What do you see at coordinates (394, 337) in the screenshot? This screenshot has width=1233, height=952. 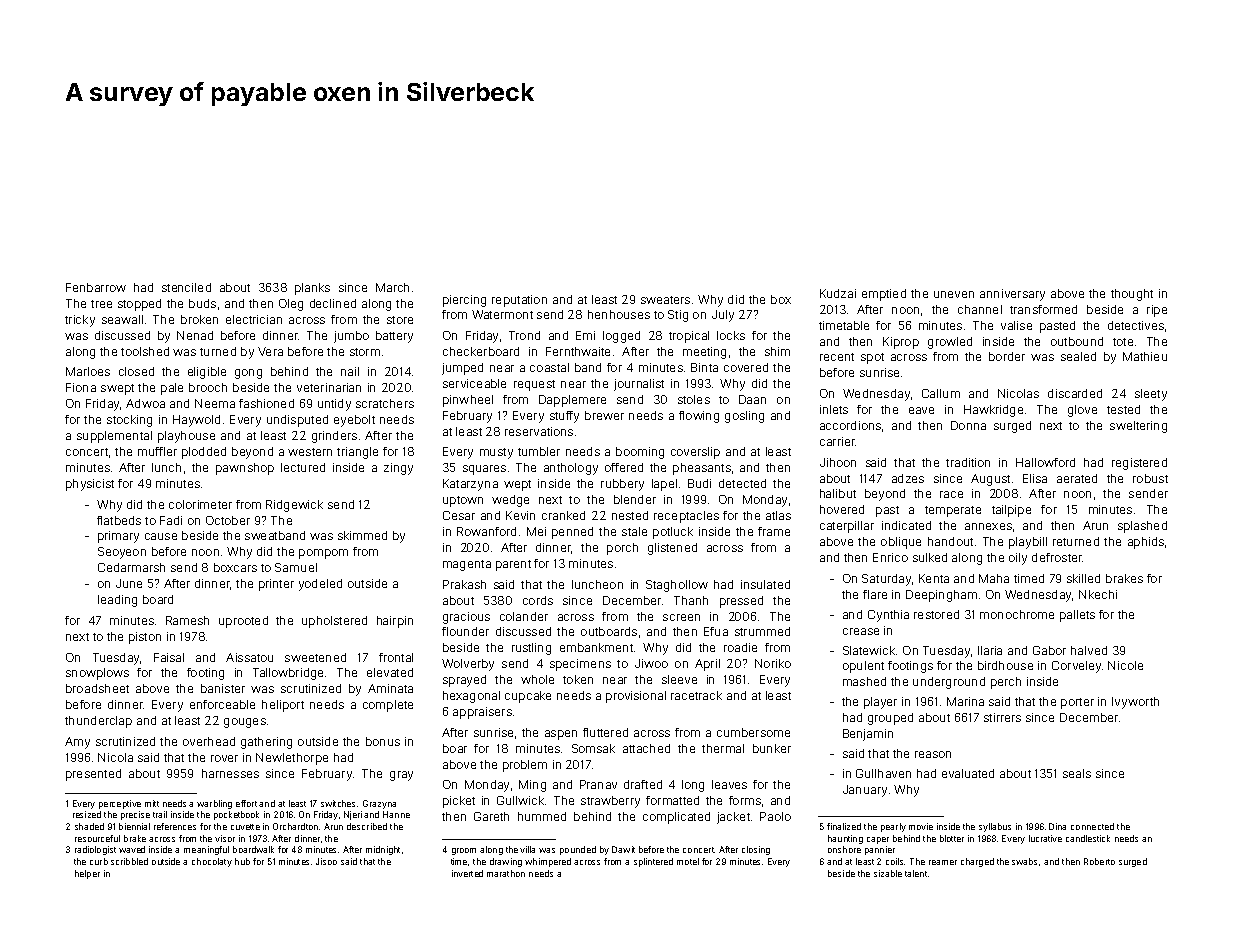 I see `battery` at bounding box center [394, 337].
